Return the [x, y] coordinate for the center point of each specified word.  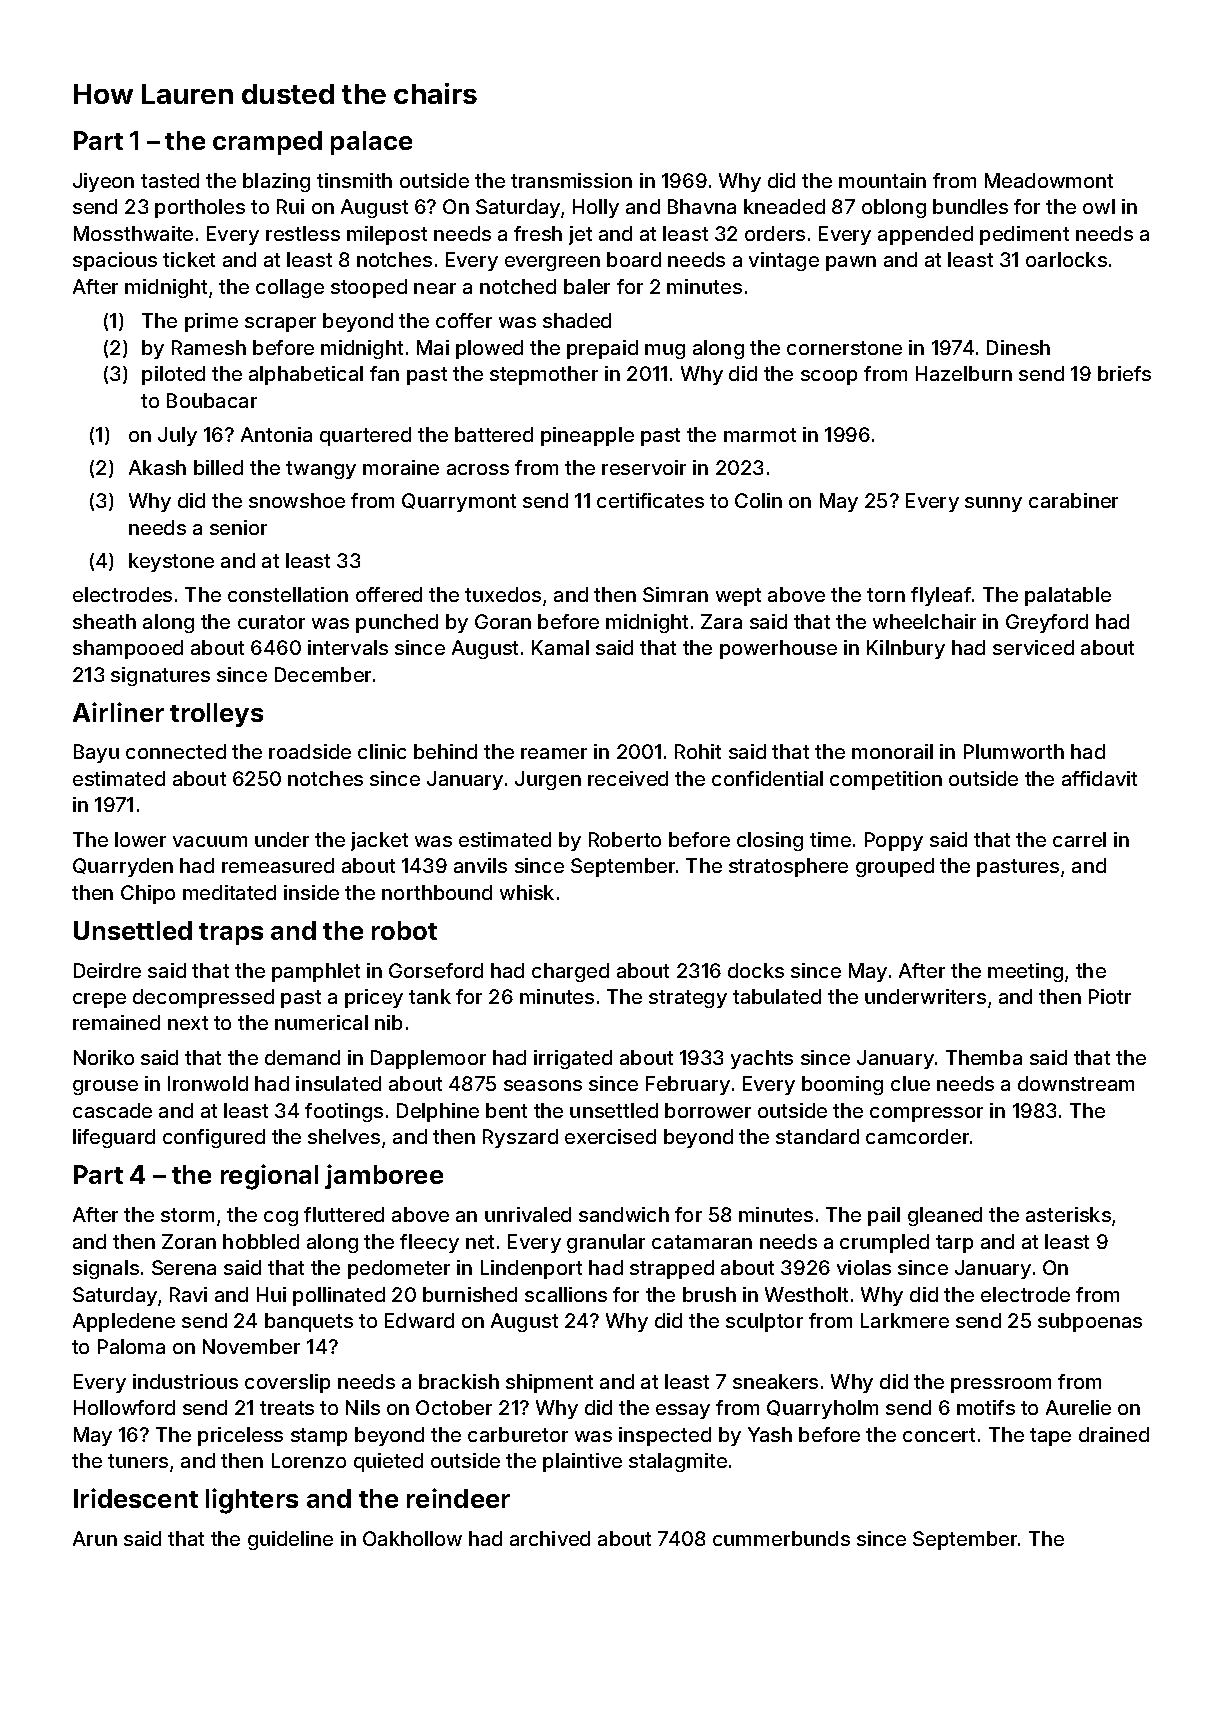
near [435, 288]
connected [176, 751]
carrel [1079, 839]
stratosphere [788, 867]
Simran [675, 594]
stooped [369, 288]
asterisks [1068, 1214]
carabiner [1073, 500]
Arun [95, 1538]
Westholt [806, 1294]
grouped [895, 867]
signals [106, 1269]
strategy [688, 999]
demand [302, 1057]
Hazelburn [964, 373]
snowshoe [297, 500]
